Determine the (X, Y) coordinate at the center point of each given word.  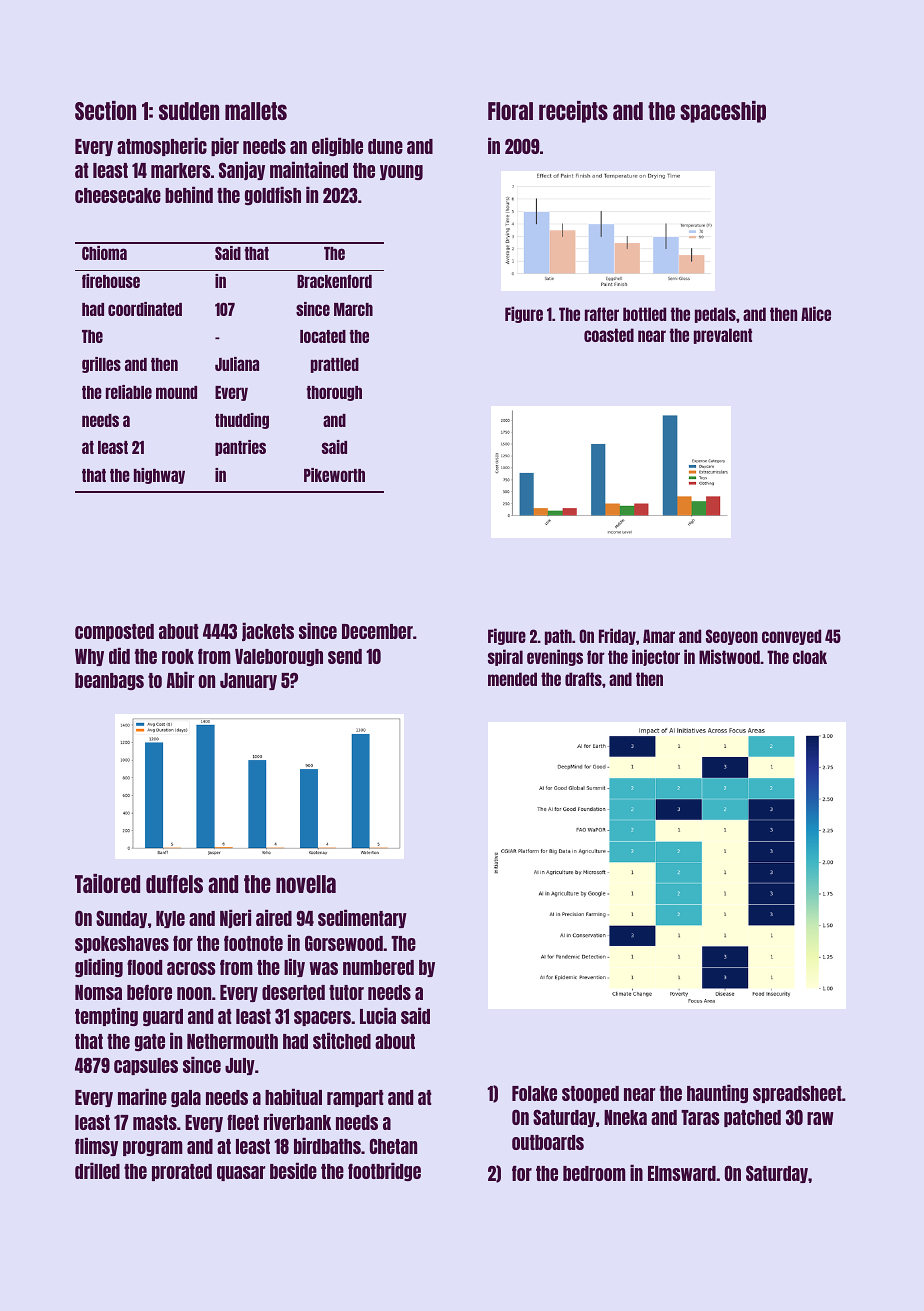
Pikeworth (334, 475)
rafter (602, 314)
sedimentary (362, 918)
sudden (189, 111)
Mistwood (729, 656)
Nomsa (98, 992)
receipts (573, 112)
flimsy (96, 1146)
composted (114, 632)
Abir (180, 679)
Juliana (237, 364)
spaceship (723, 112)
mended (512, 679)
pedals (715, 315)
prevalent (723, 336)
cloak (810, 657)
